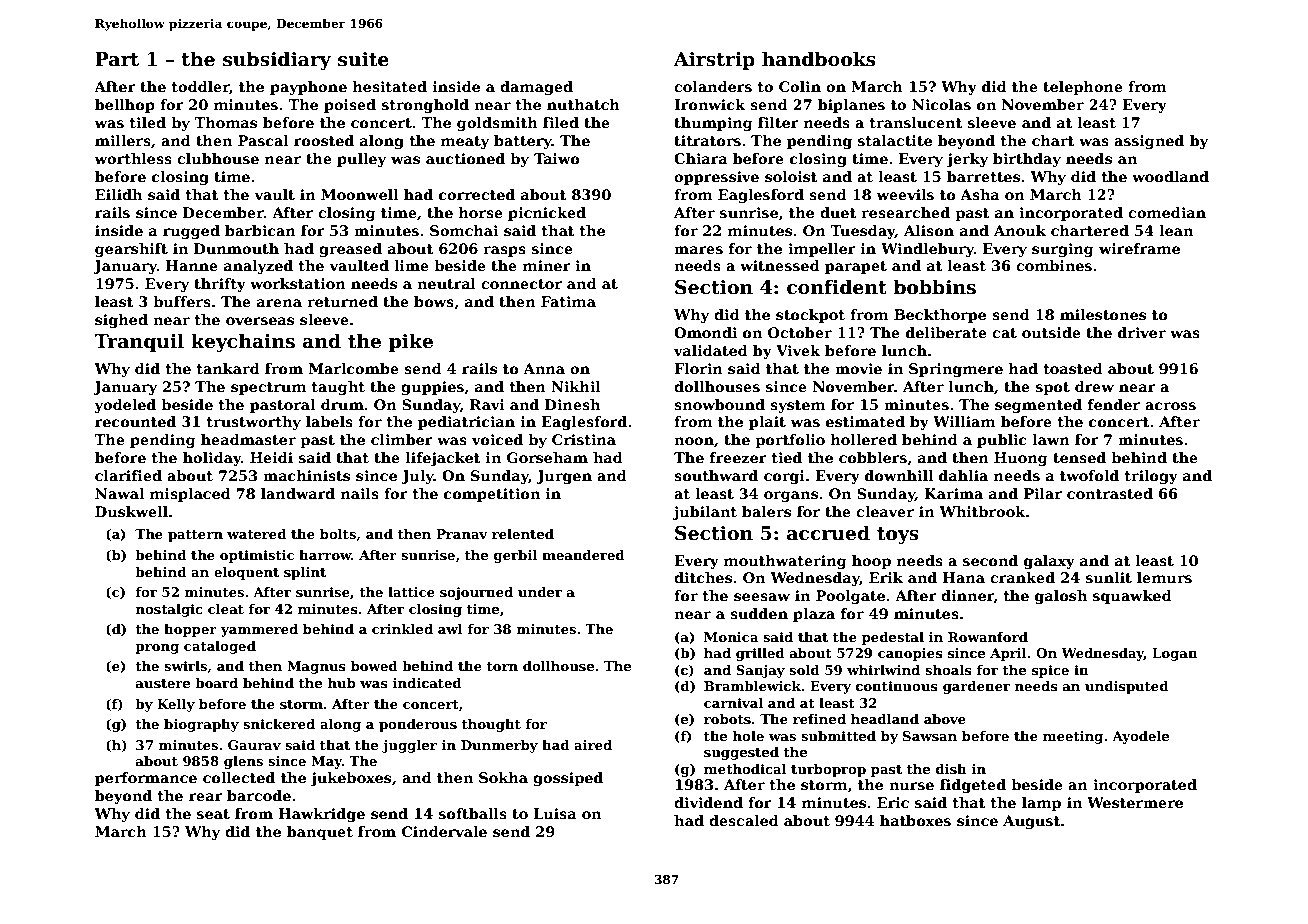 The height and width of the screenshot is (924, 1308). I want to click on August, so click(1032, 822).
